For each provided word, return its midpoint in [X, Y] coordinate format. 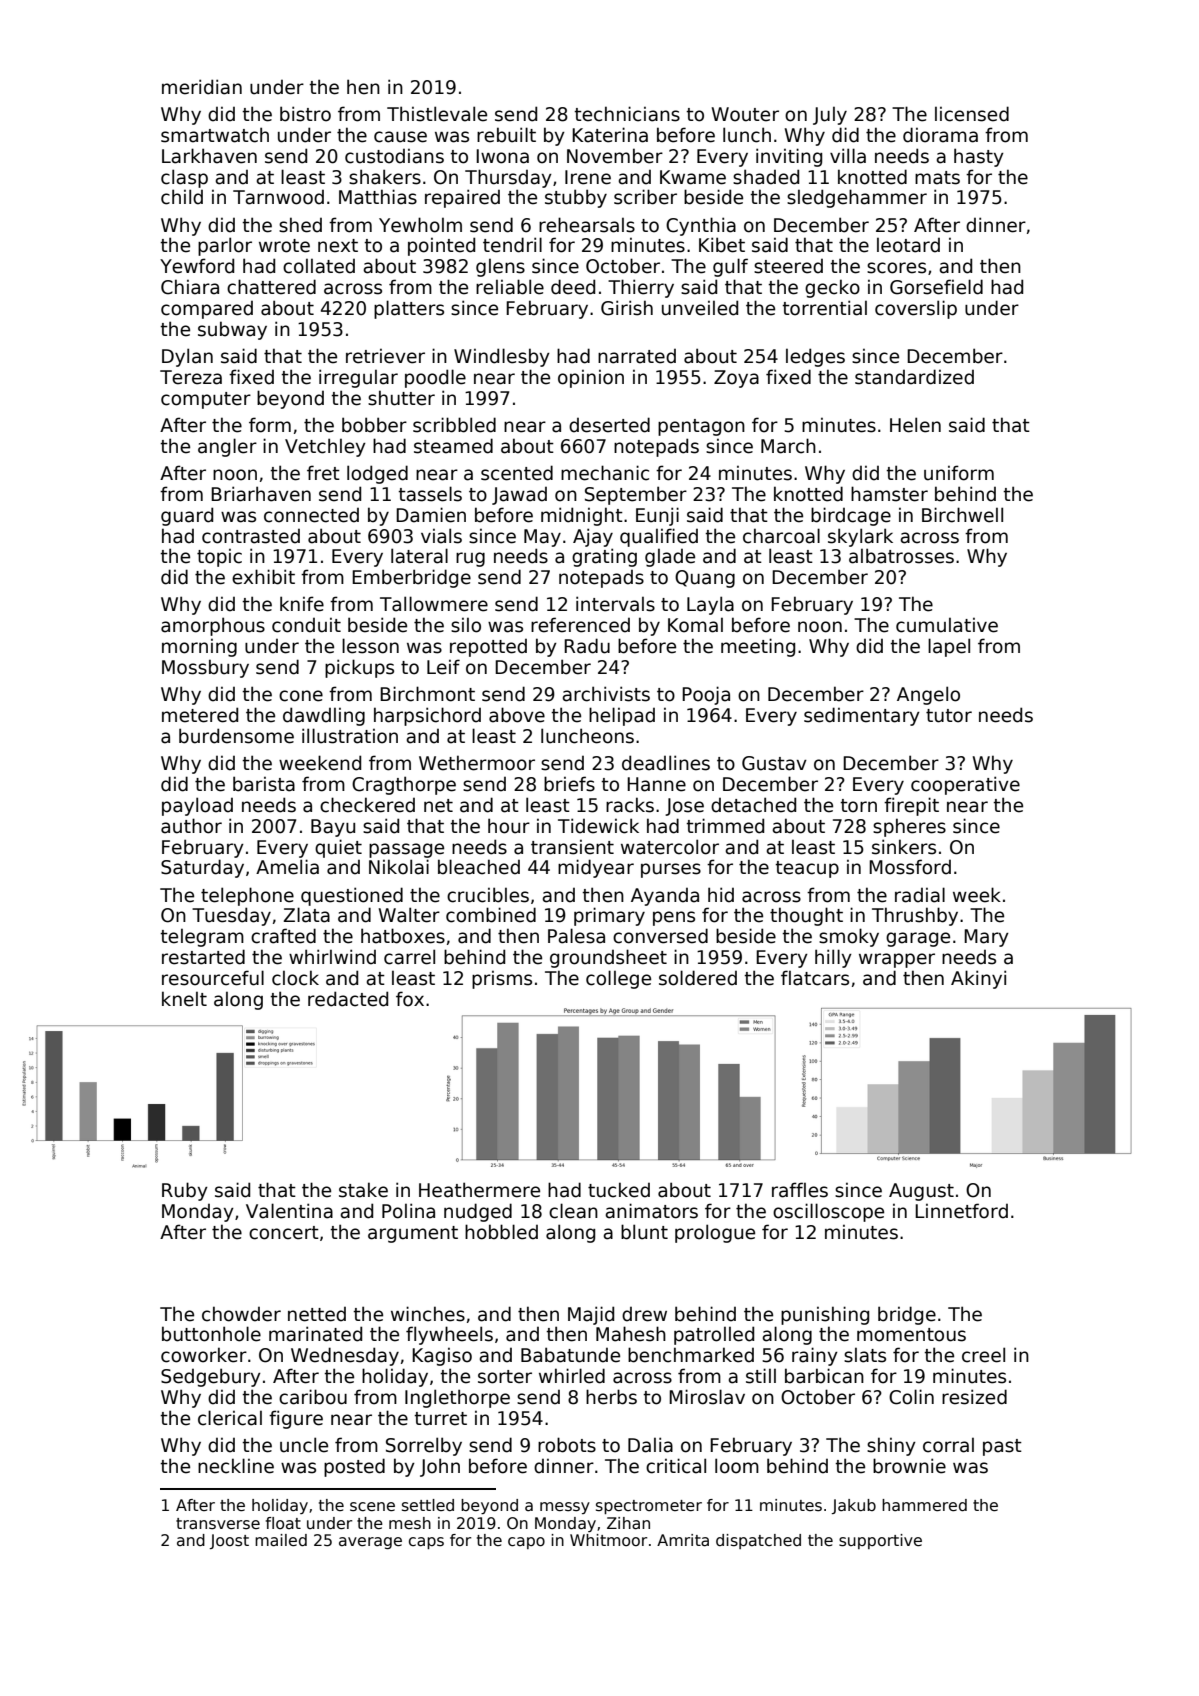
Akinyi [978, 979]
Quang [705, 579]
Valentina [289, 1211]
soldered [698, 978]
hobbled [501, 1232]
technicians [627, 114]
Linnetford [961, 1211]
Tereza [191, 377]
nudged [478, 1212]
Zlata [307, 915]
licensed [972, 114]
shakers [385, 177]
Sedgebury [211, 1377]
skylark [860, 537]
